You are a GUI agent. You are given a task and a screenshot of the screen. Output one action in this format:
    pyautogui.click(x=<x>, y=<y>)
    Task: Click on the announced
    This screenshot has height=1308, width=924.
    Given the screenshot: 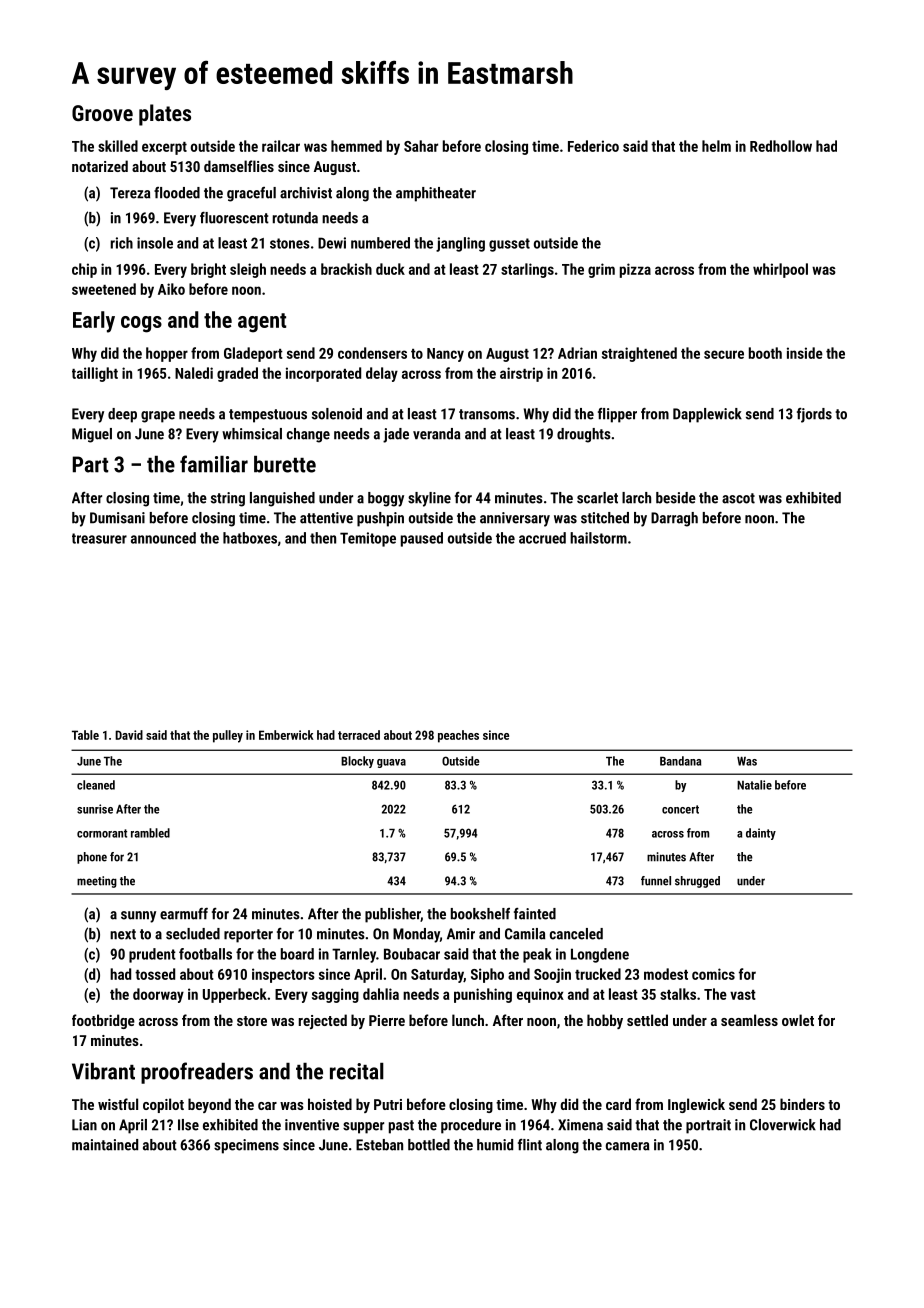 What is the action you would take?
    pyautogui.click(x=163, y=538)
